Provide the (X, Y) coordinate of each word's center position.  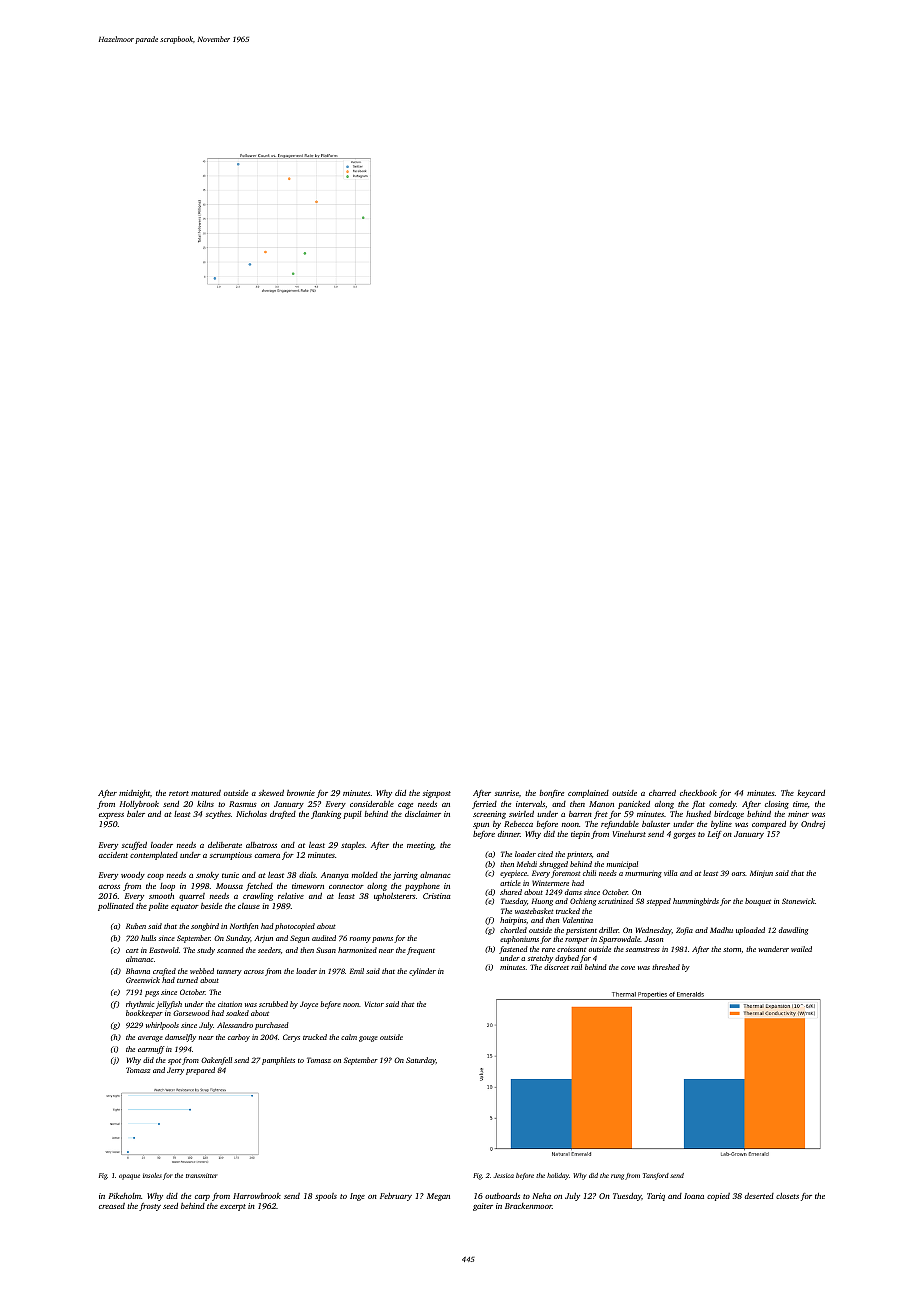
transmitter (202, 1175)
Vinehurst (629, 834)
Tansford (656, 1176)
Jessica (503, 1175)
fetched (259, 887)
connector (346, 886)
